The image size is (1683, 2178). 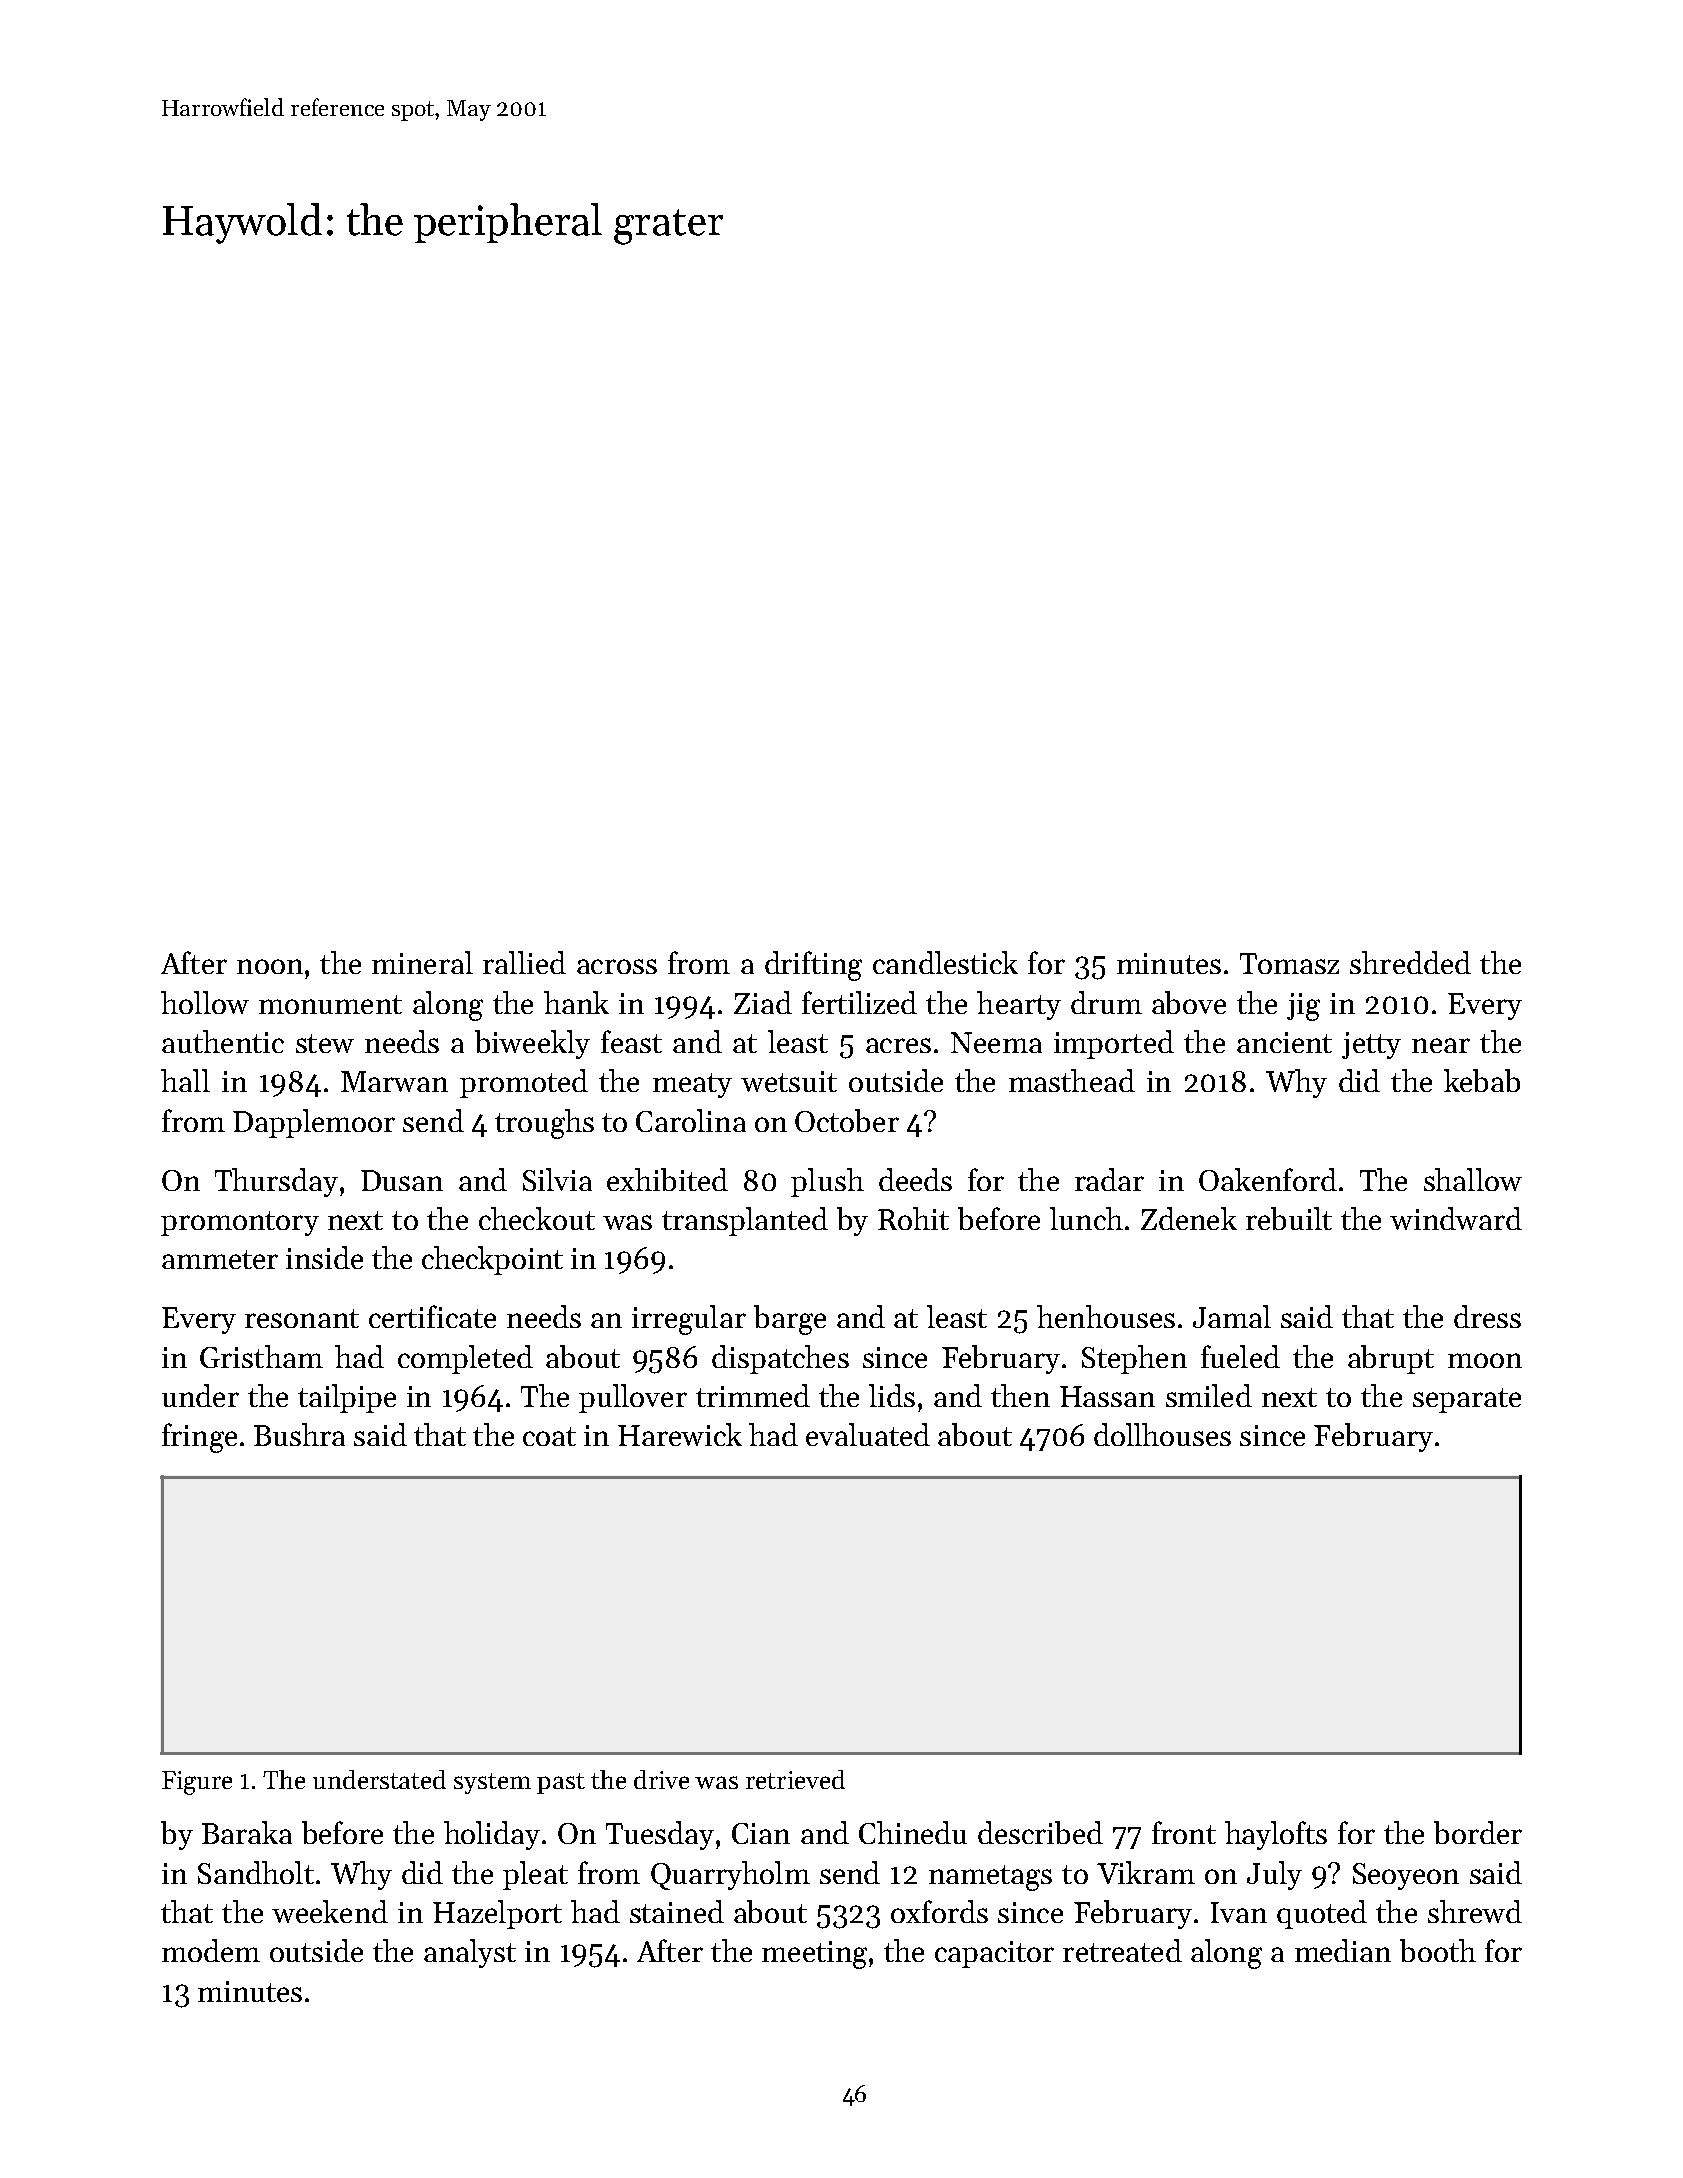 I want to click on modem, so click(x=211, y=1950).
